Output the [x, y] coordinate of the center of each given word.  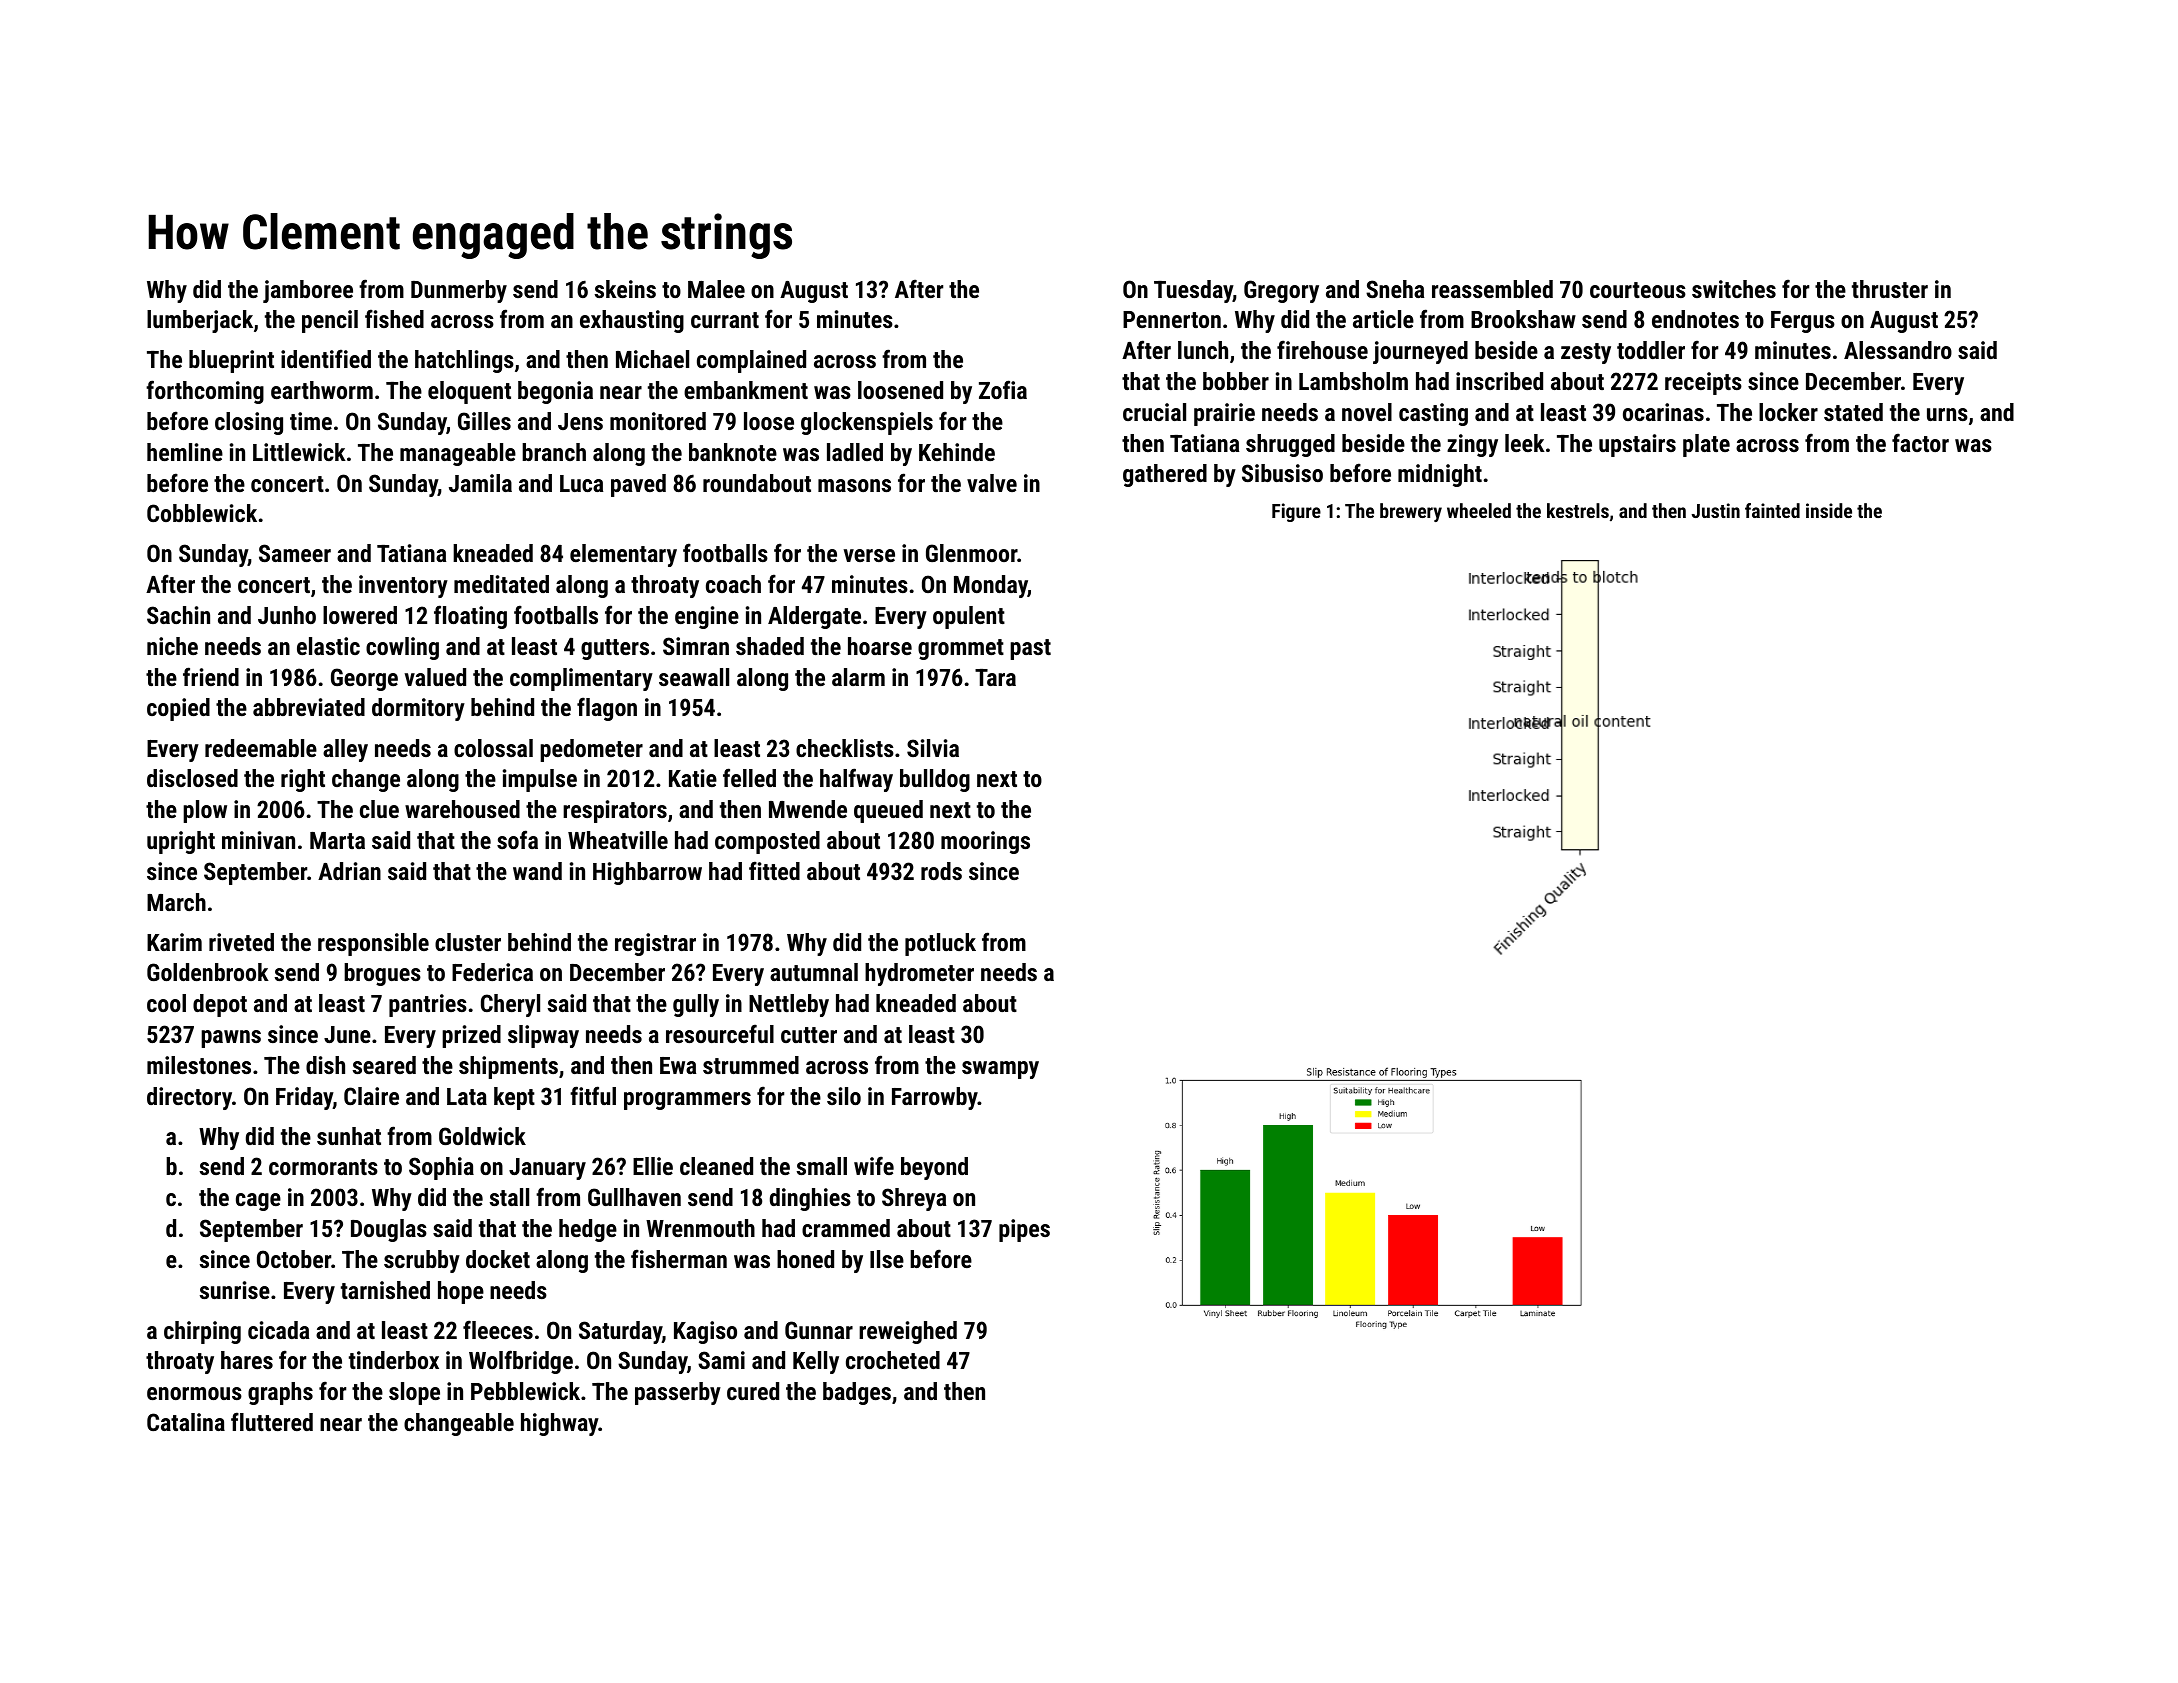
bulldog [935, 780]
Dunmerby [459, 291]
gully [696, 1005]
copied [178, 709]
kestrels [1578, 510]
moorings [985, 842]
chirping [202, 1332]
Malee [716, 289]
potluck [940, 944]
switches [1734, 289]
